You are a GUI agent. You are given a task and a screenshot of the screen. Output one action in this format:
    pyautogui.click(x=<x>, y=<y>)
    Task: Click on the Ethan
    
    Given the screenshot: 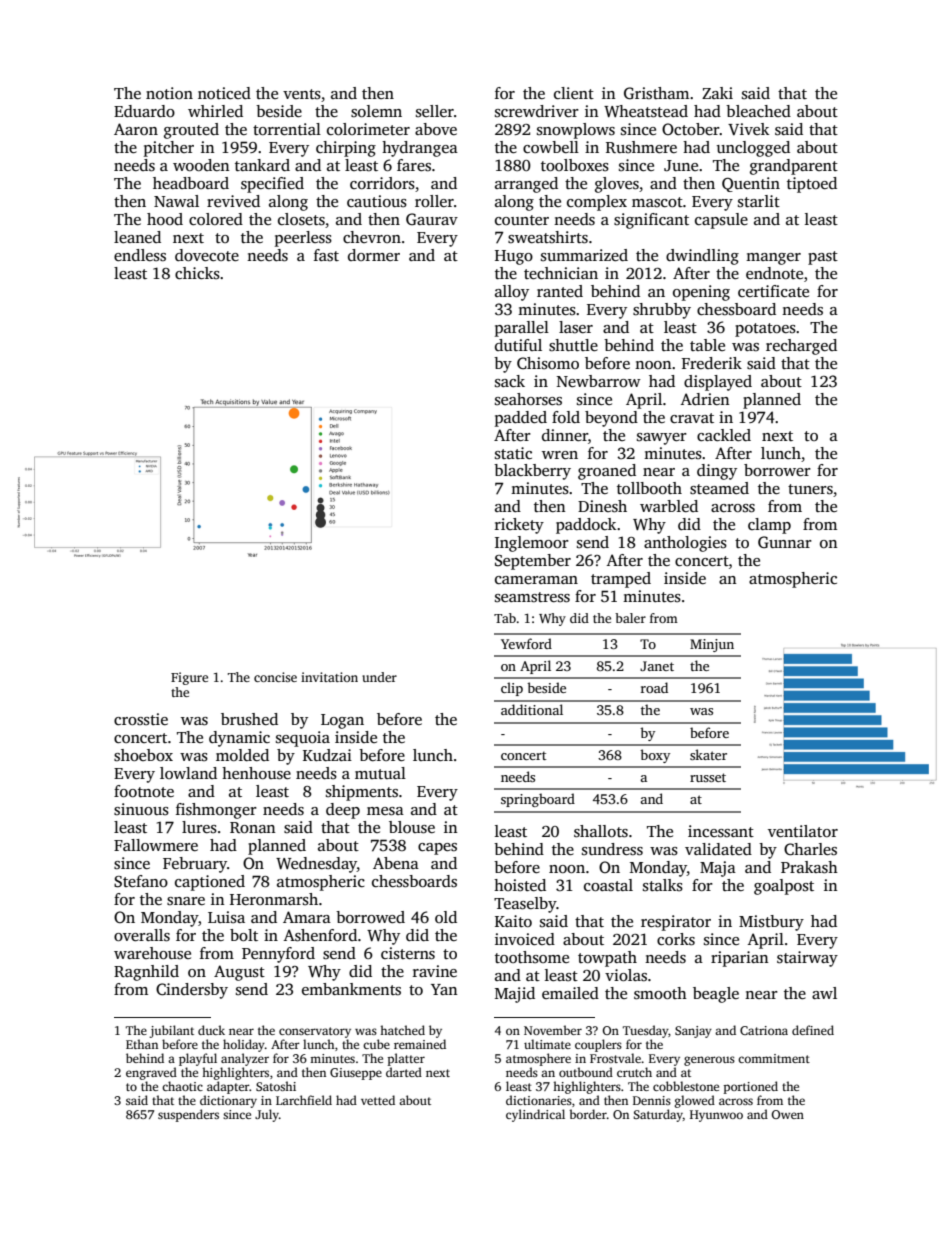 What is the action you would take?
    pyautogui.click(x=142, y=1044)
